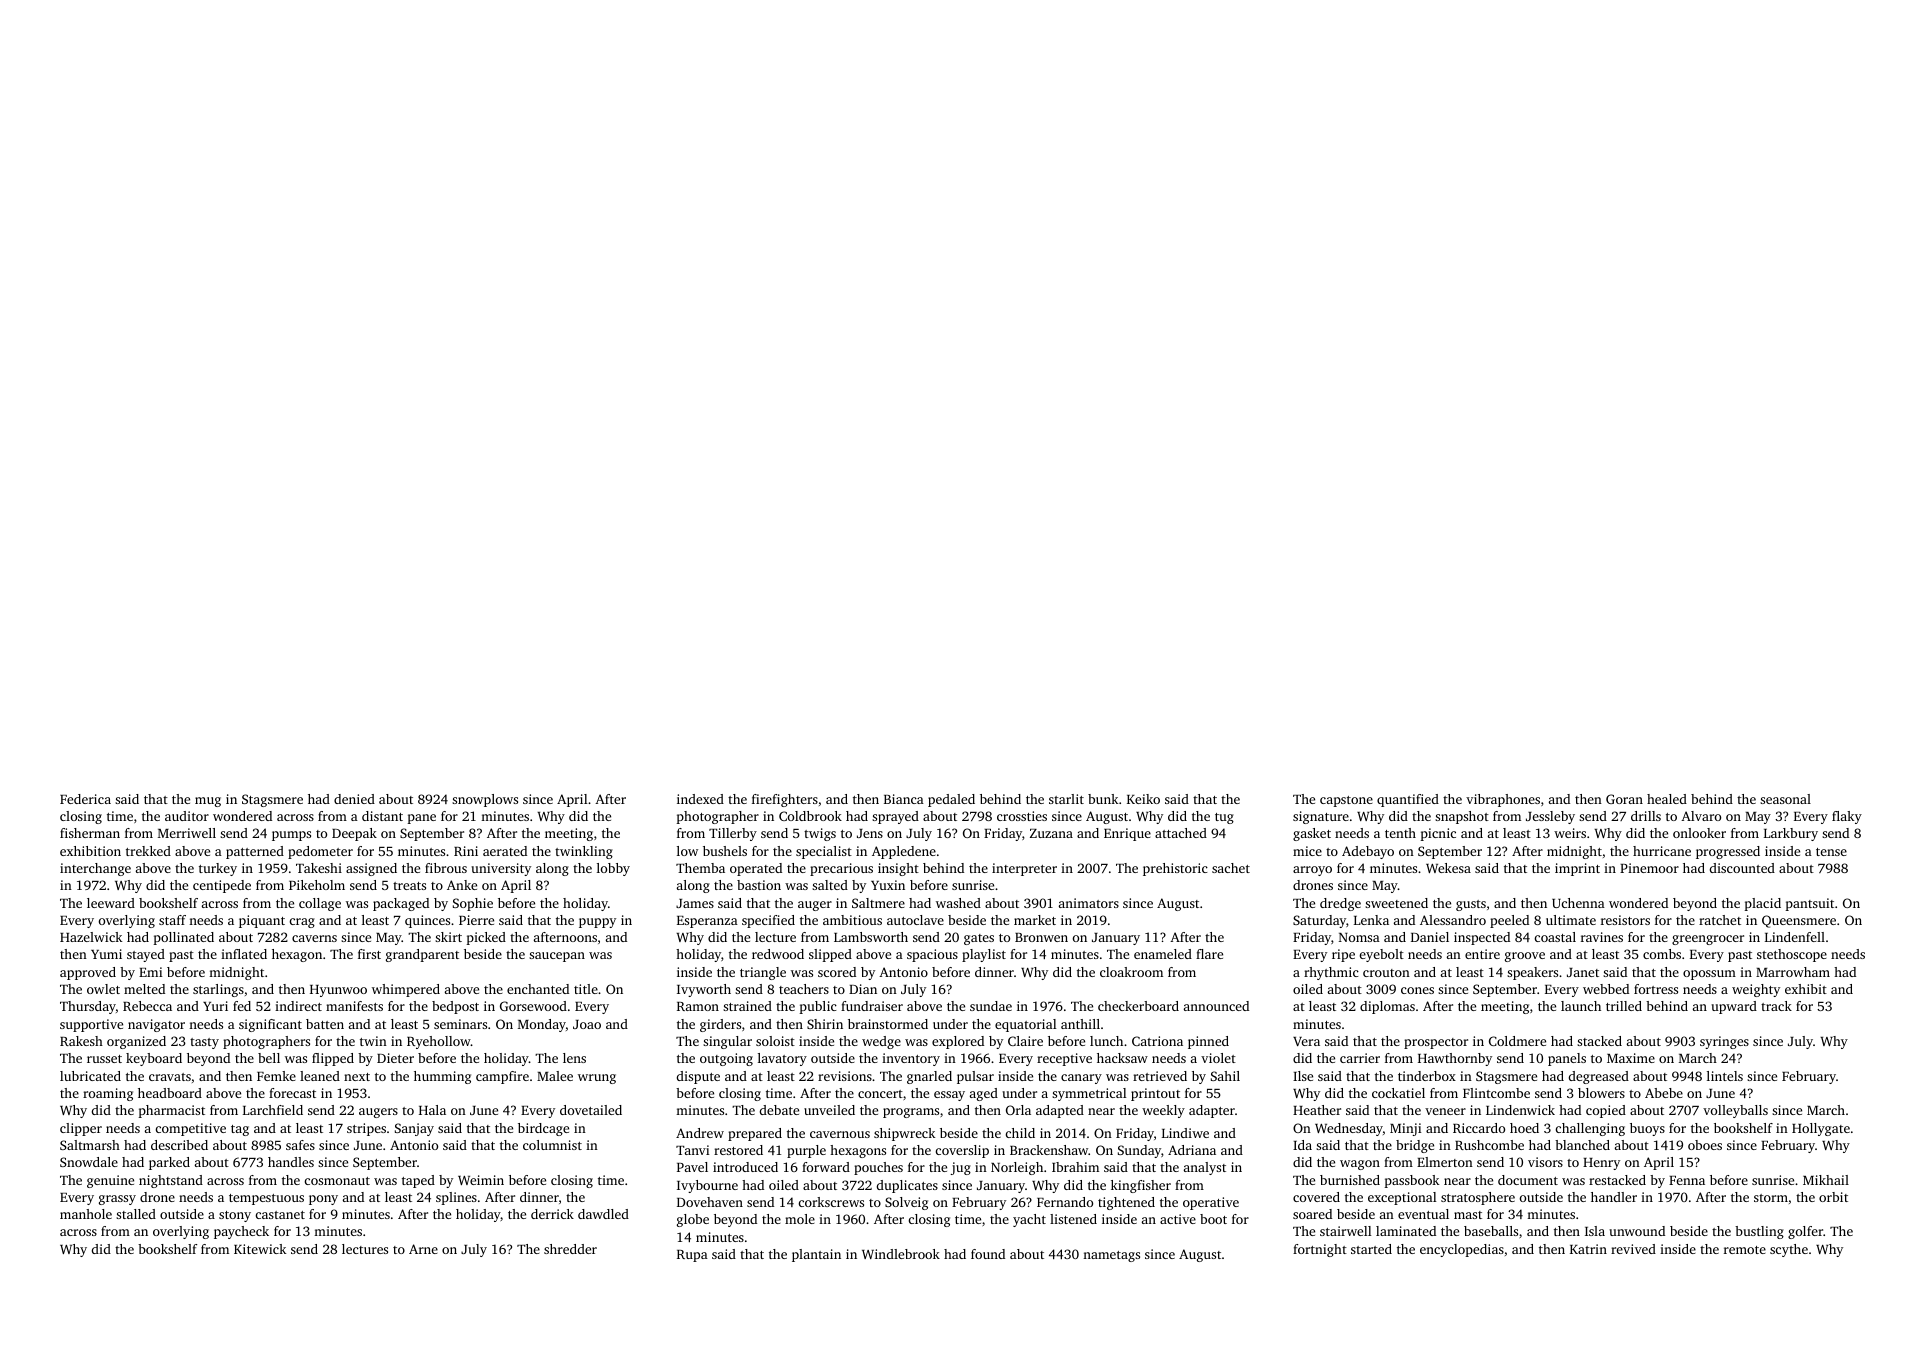 The height and width of the image is (1363, 1927). I want to click on symmetrical, so click(1089, 1094).
